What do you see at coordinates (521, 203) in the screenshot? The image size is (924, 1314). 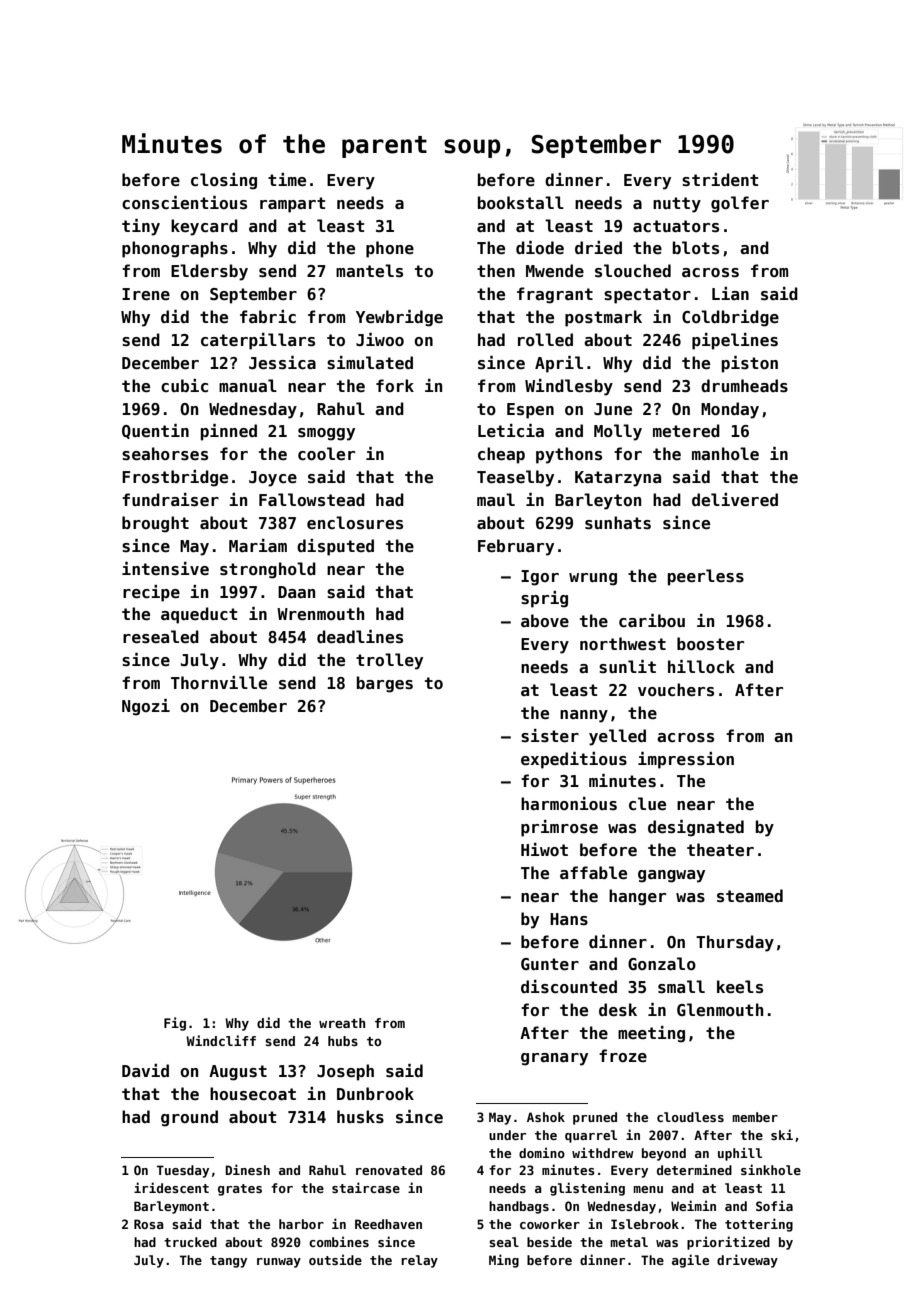 I see `bookstall` at bounding box center [521, 203].
